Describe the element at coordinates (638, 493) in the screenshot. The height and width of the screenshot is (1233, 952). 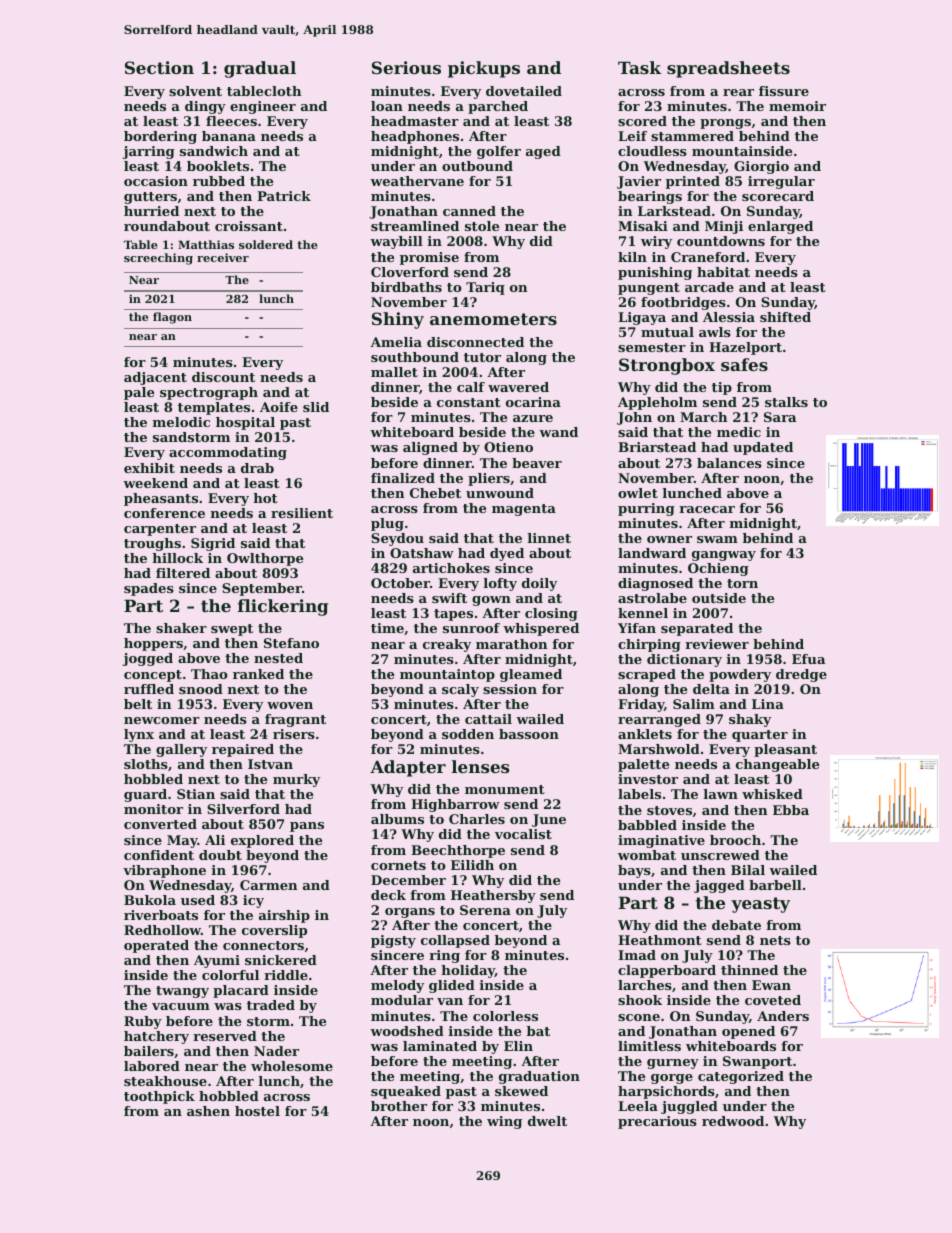
I see `owlet` at that location.
